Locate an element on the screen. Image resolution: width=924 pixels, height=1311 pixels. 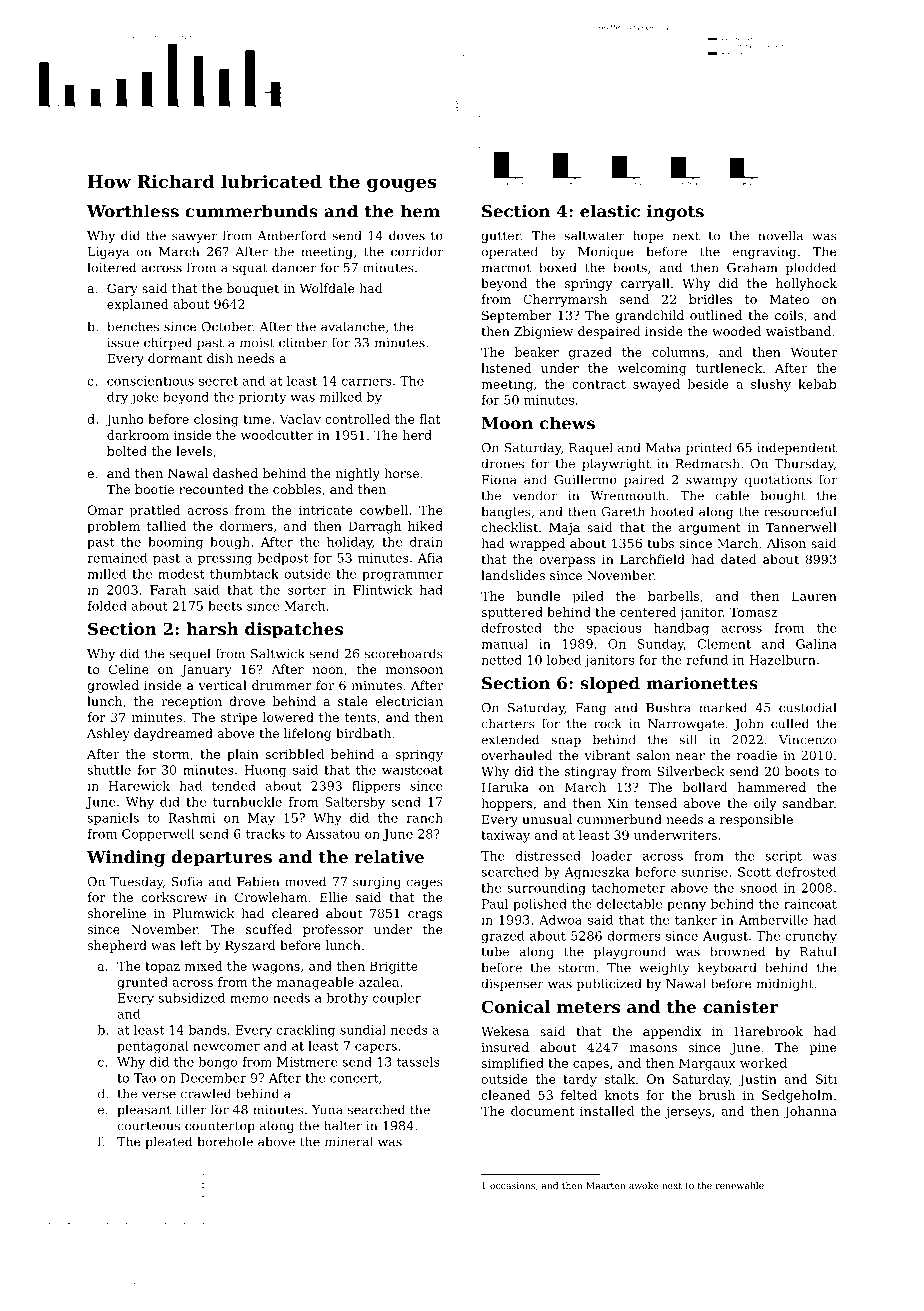
salon is located at coordinates (653, 755).
